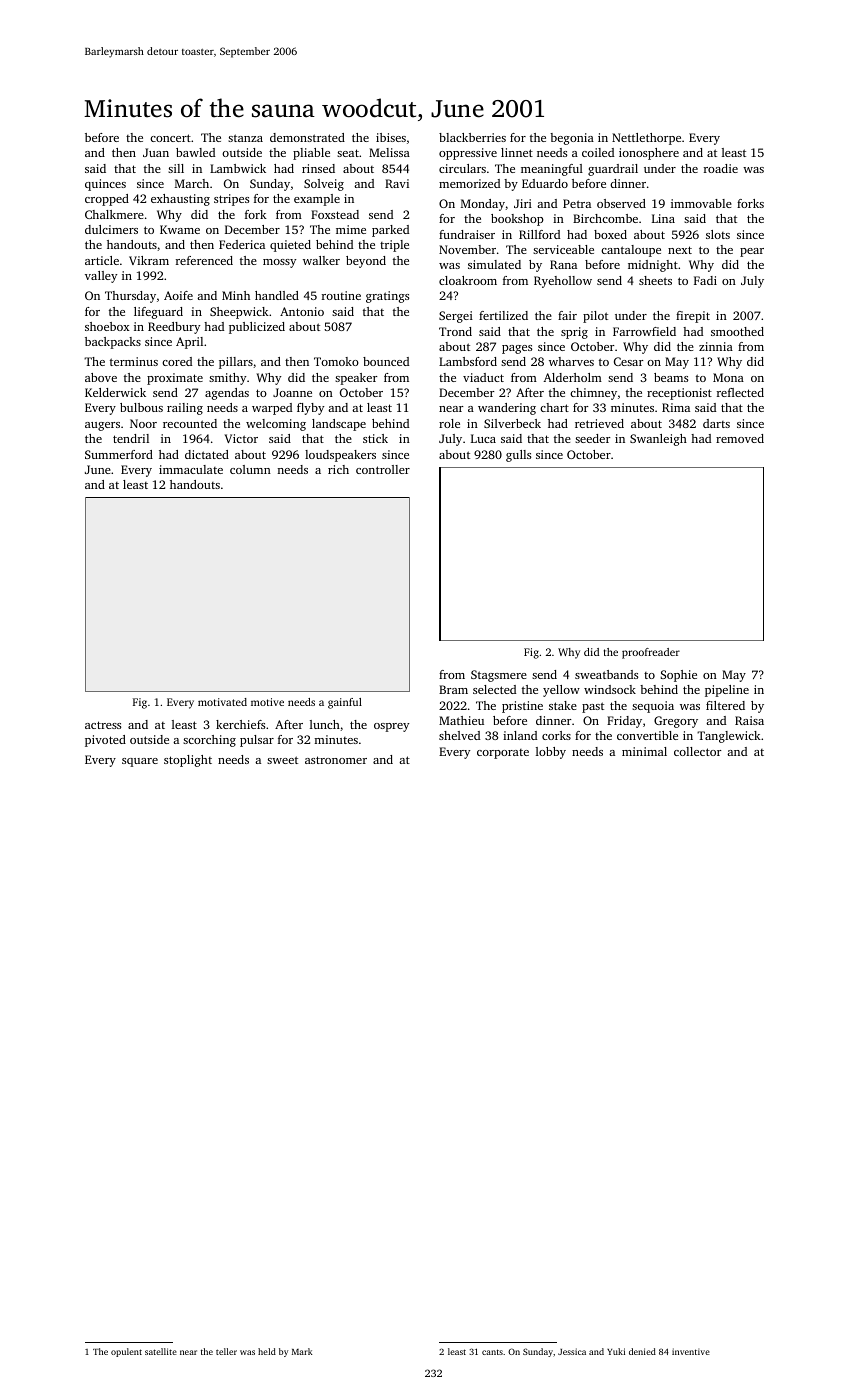 This document has height=1400, width=849. I want to click on Foxstead, so click(335, 214).
